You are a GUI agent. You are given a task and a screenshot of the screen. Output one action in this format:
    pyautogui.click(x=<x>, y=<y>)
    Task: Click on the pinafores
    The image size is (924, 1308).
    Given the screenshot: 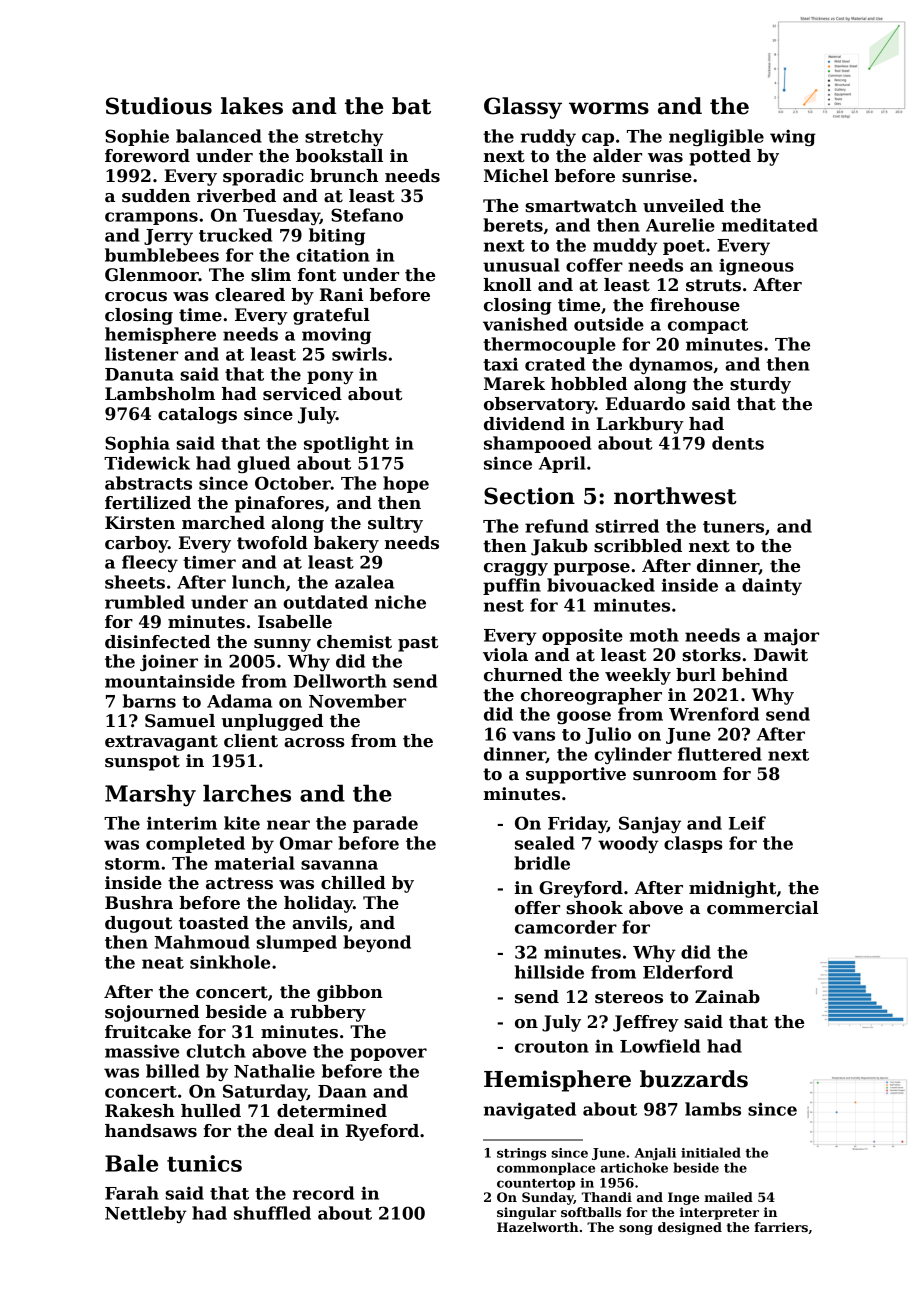 What is the action you would take?
    pyautogui.click(x=279, y=504)
